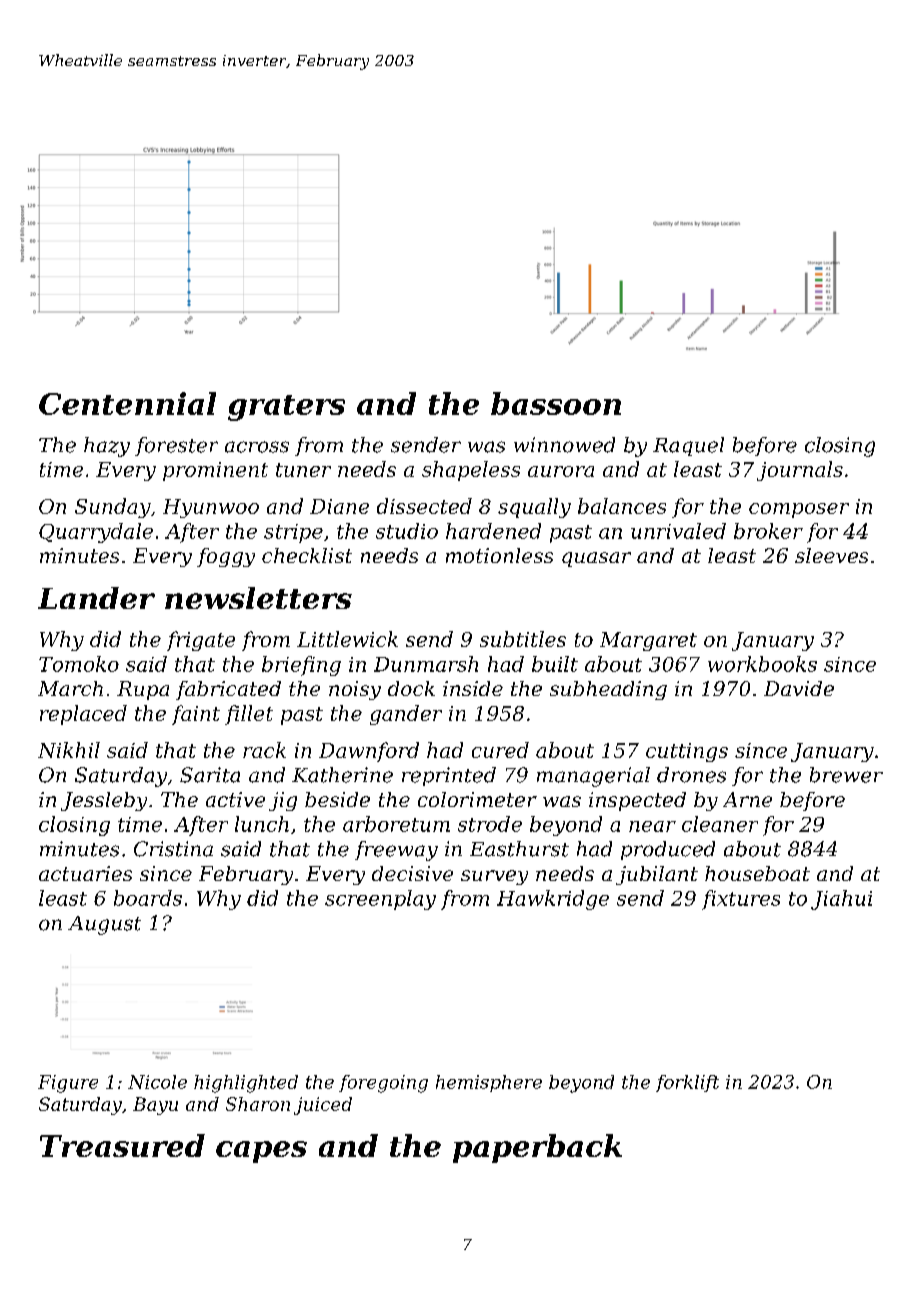 The image size is (924, 1308). Describe the element at coordinates (688, 446) in the image. I see `Raquel` at that location.
